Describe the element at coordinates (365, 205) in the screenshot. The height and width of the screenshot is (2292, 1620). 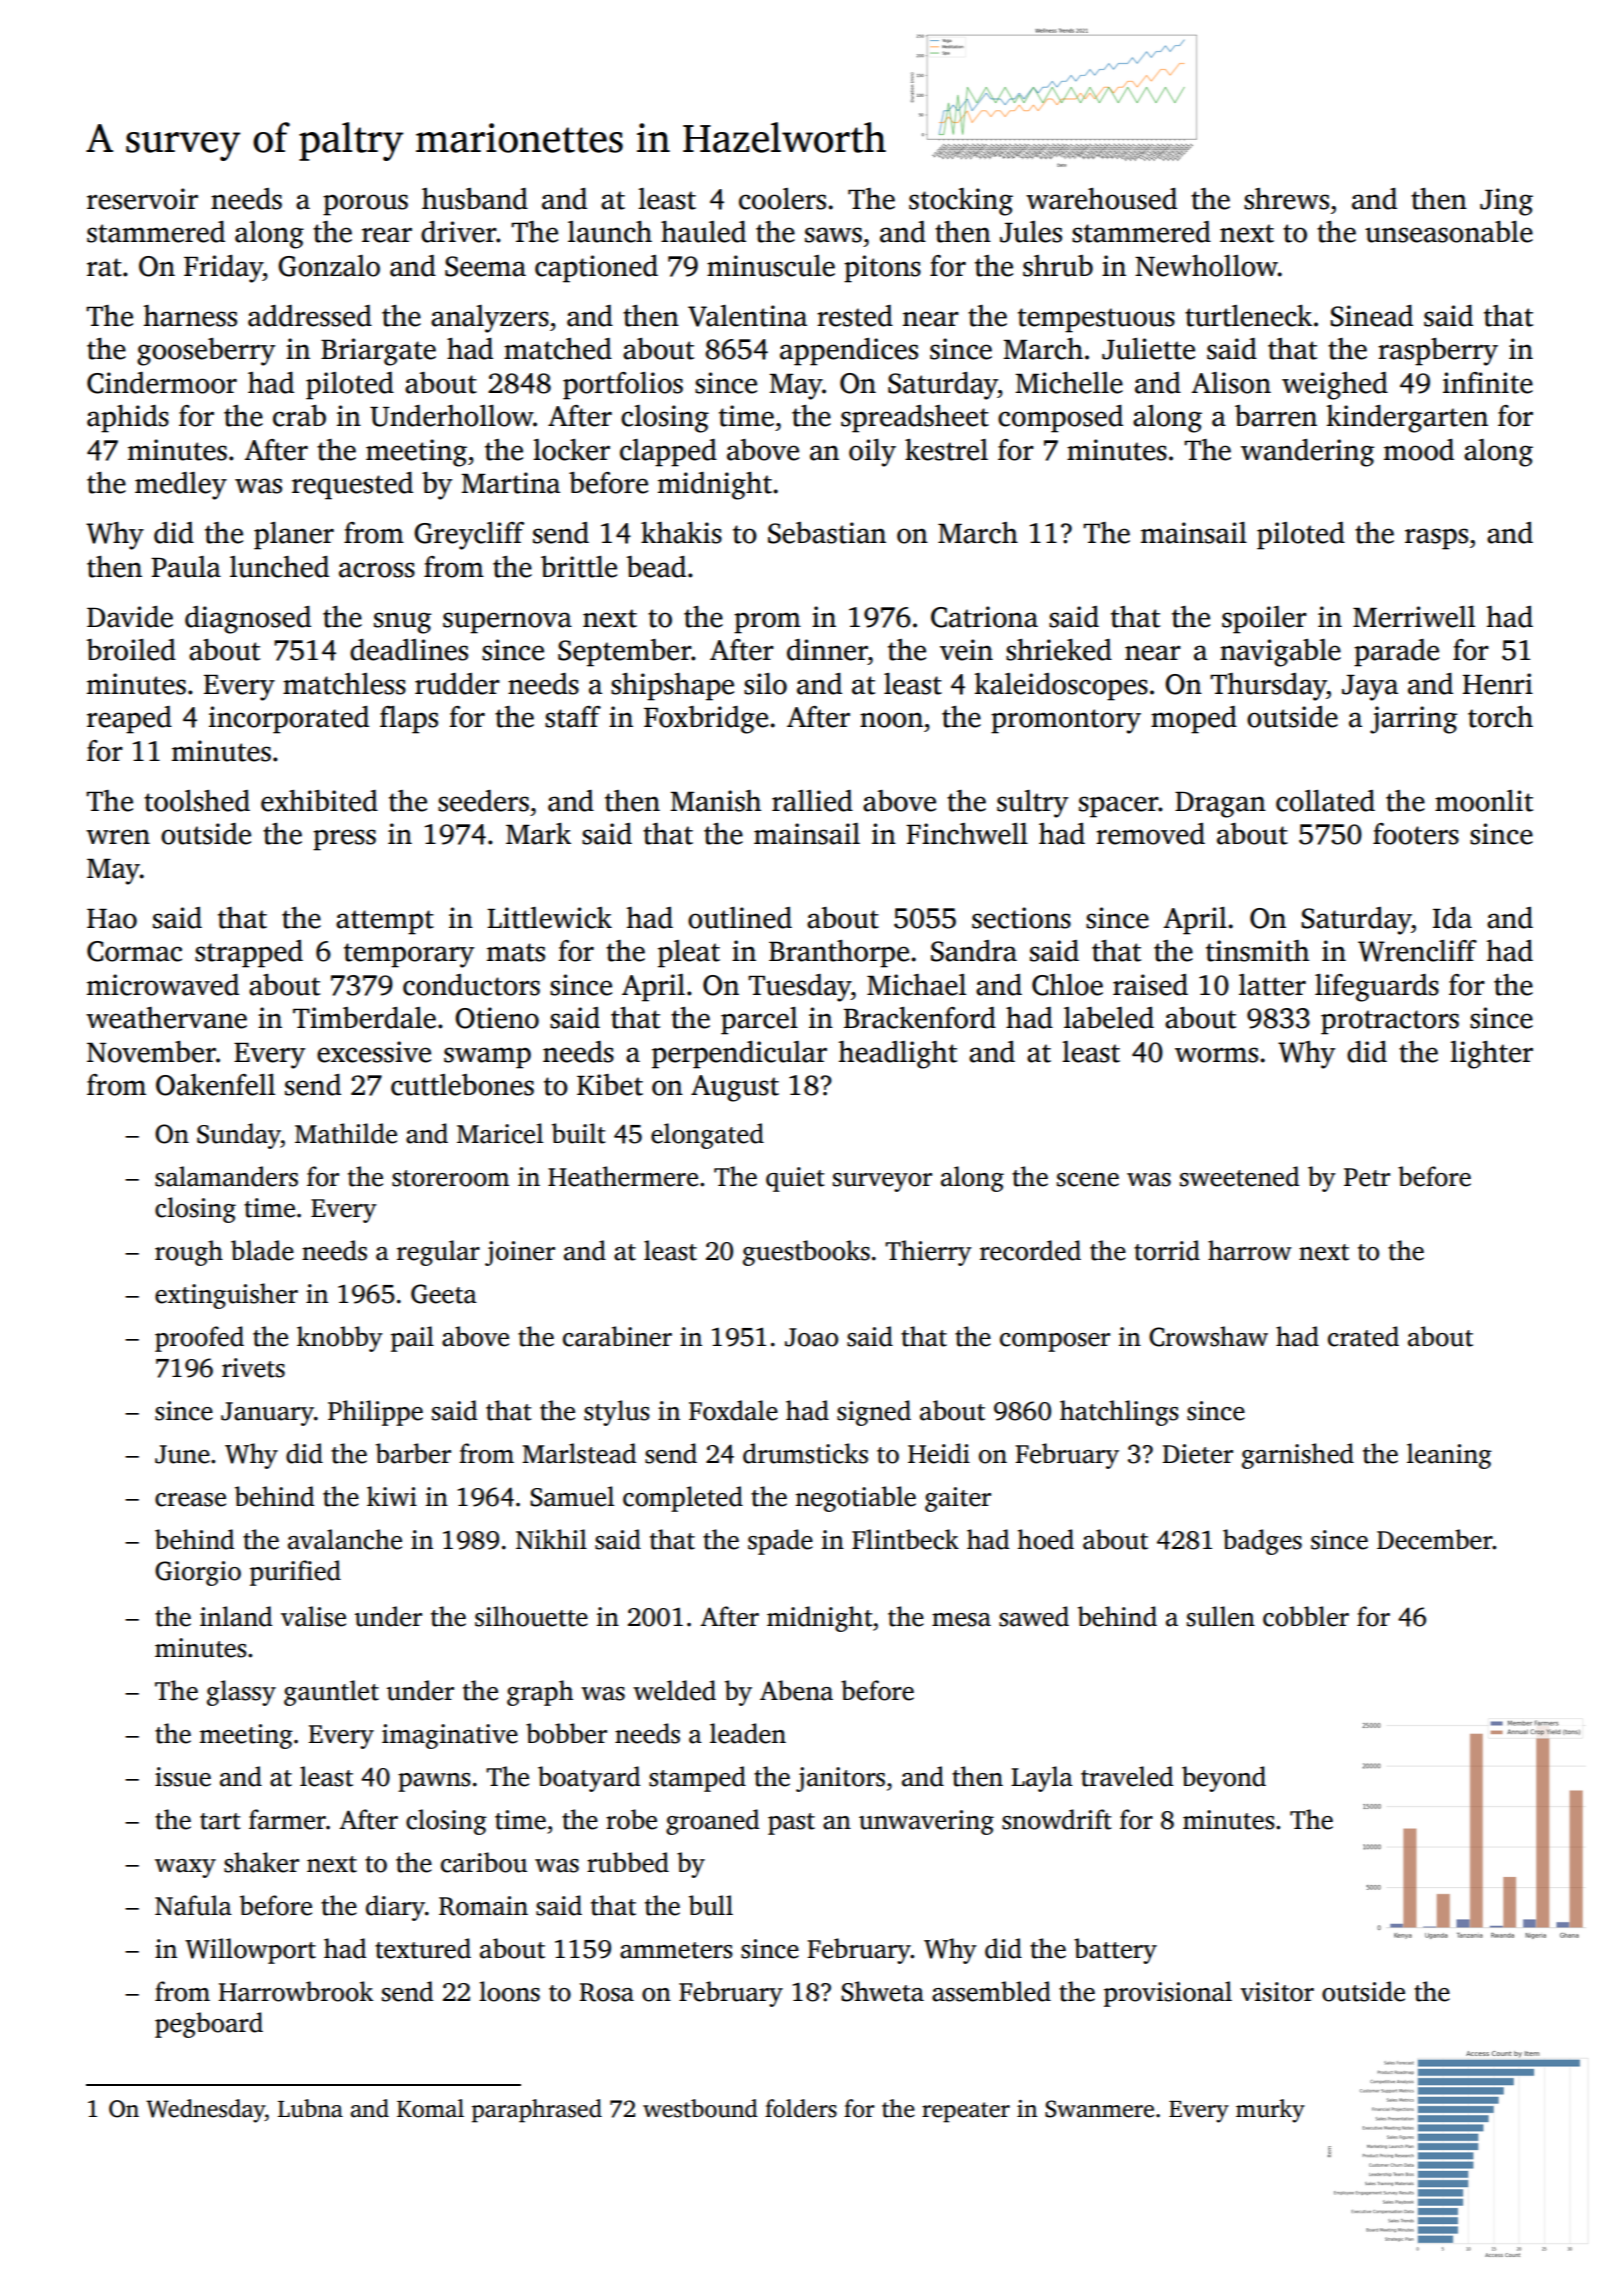
I see `porous` at that location.
